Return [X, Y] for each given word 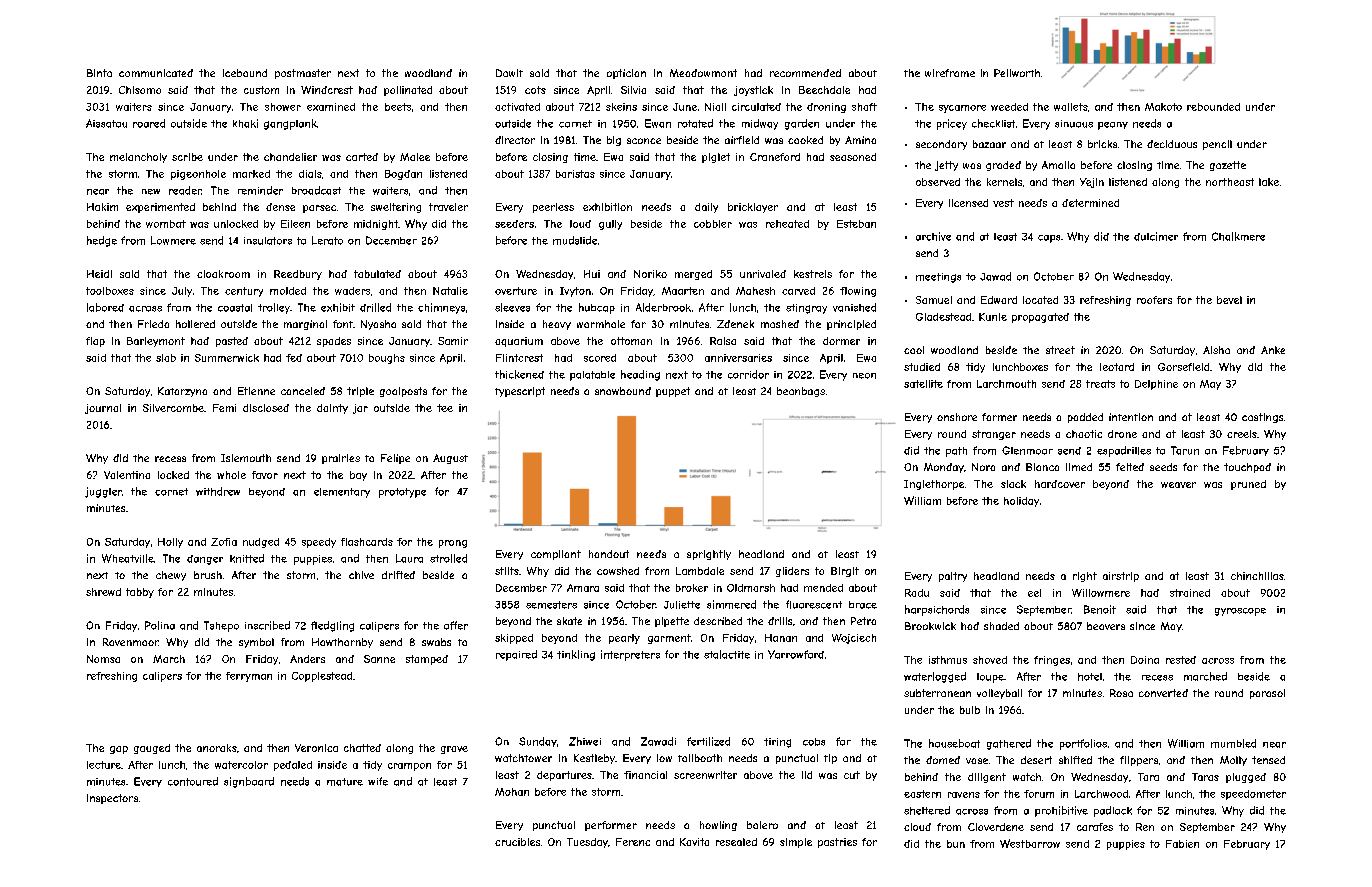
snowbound [623, 391]
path [956, 452]
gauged [152, 749]
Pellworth [1017, 73]
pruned [1248, 485]
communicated [156, 73]
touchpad [1247, 468]
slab [166, 358]
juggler [103, 492]
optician [626, 74]
